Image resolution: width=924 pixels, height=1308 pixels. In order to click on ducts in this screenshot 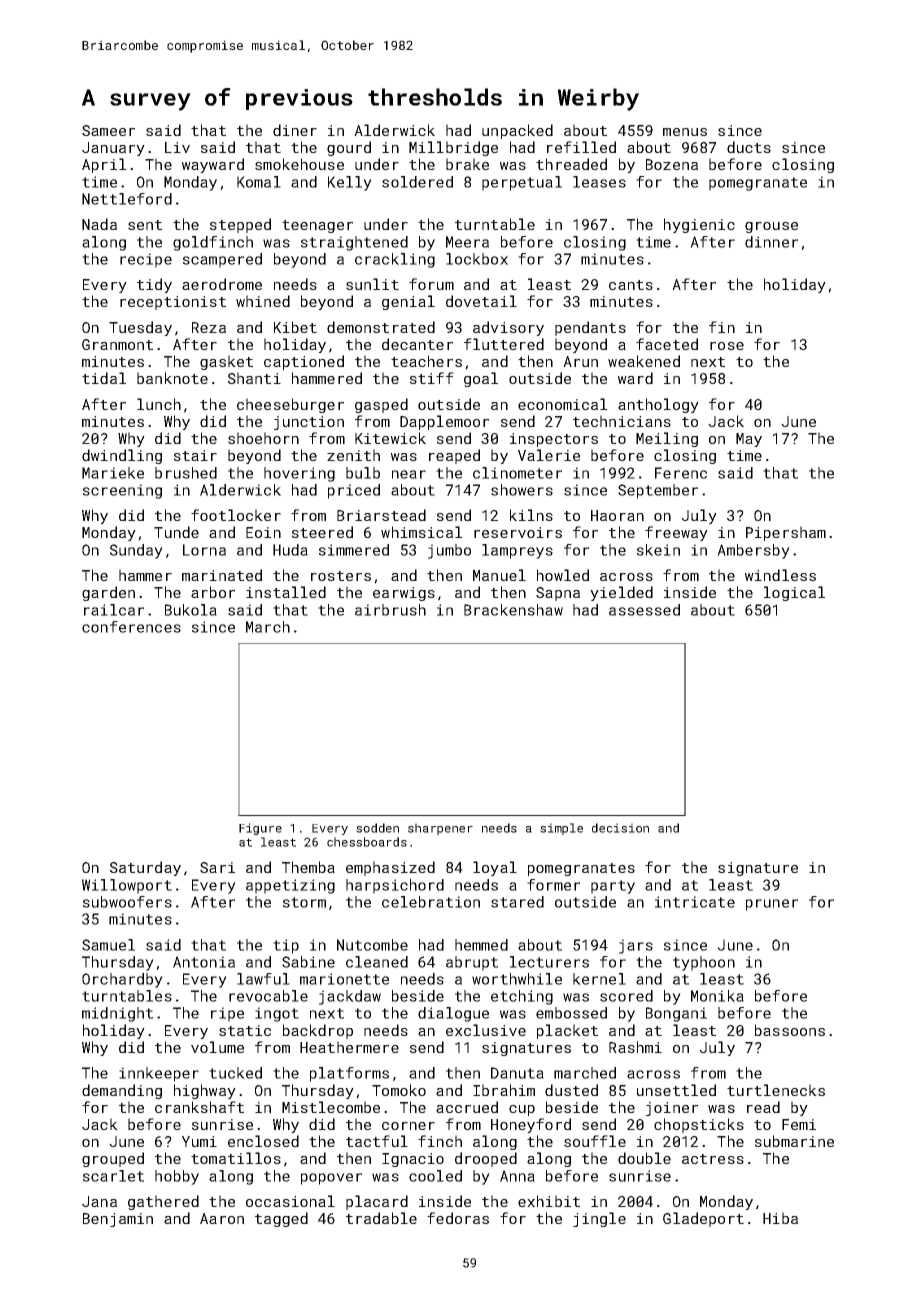, I will do `click(749, 147)`.
